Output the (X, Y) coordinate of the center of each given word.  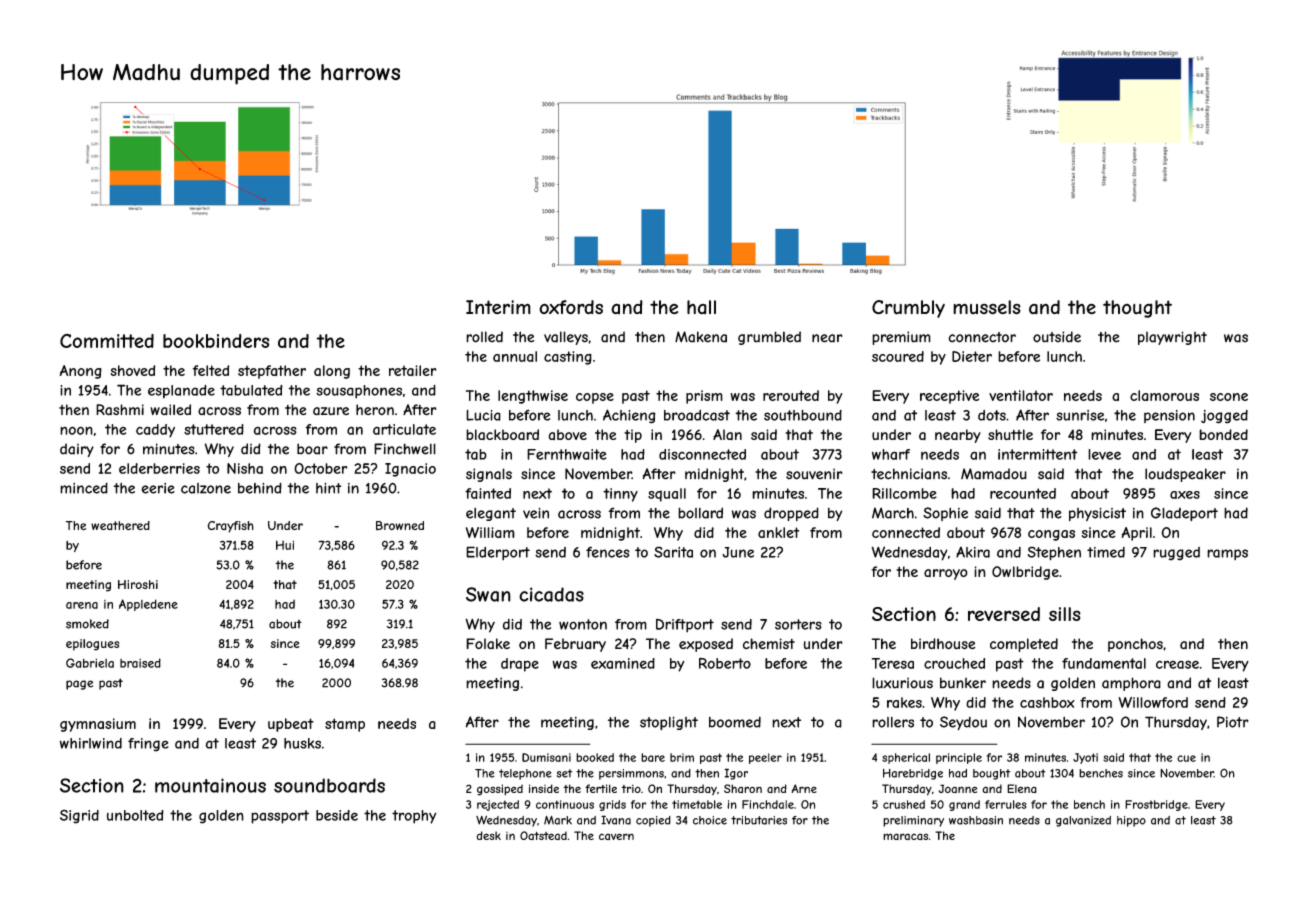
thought (1137, 309)
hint (328, 488)
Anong (81, 372)
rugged (1176, 554)
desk (488, 835)
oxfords (571, 307)
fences (608, 552)
